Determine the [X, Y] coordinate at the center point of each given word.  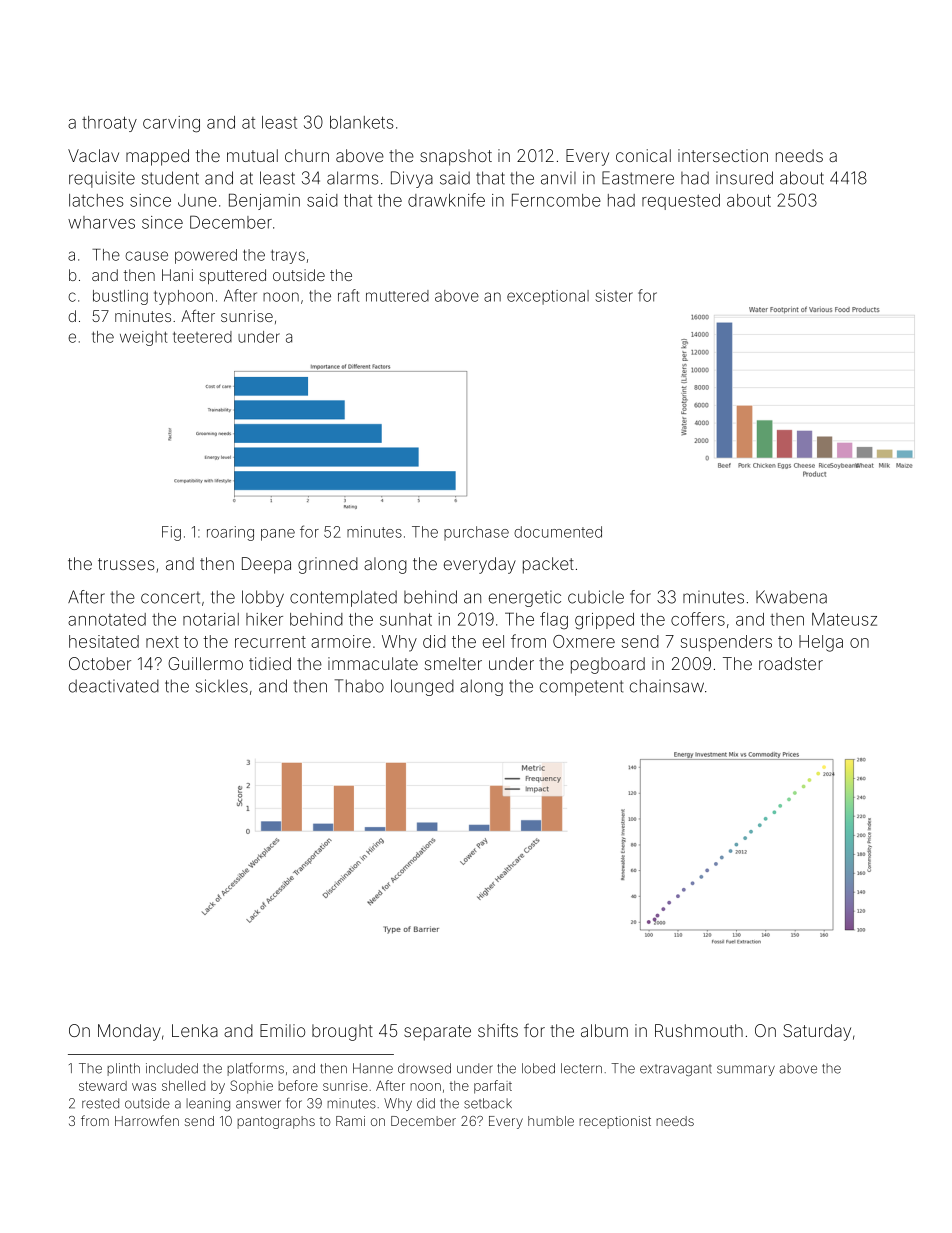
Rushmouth [699, 1030]
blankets [361, 122]
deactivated [114, 686]
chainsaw [667, 686]
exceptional [548, 297]
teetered [202, 337]
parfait [493, 1087]
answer [258, 1104]
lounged [422, 687]
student [170, 178]
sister [614, 296]
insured [744, 178]
